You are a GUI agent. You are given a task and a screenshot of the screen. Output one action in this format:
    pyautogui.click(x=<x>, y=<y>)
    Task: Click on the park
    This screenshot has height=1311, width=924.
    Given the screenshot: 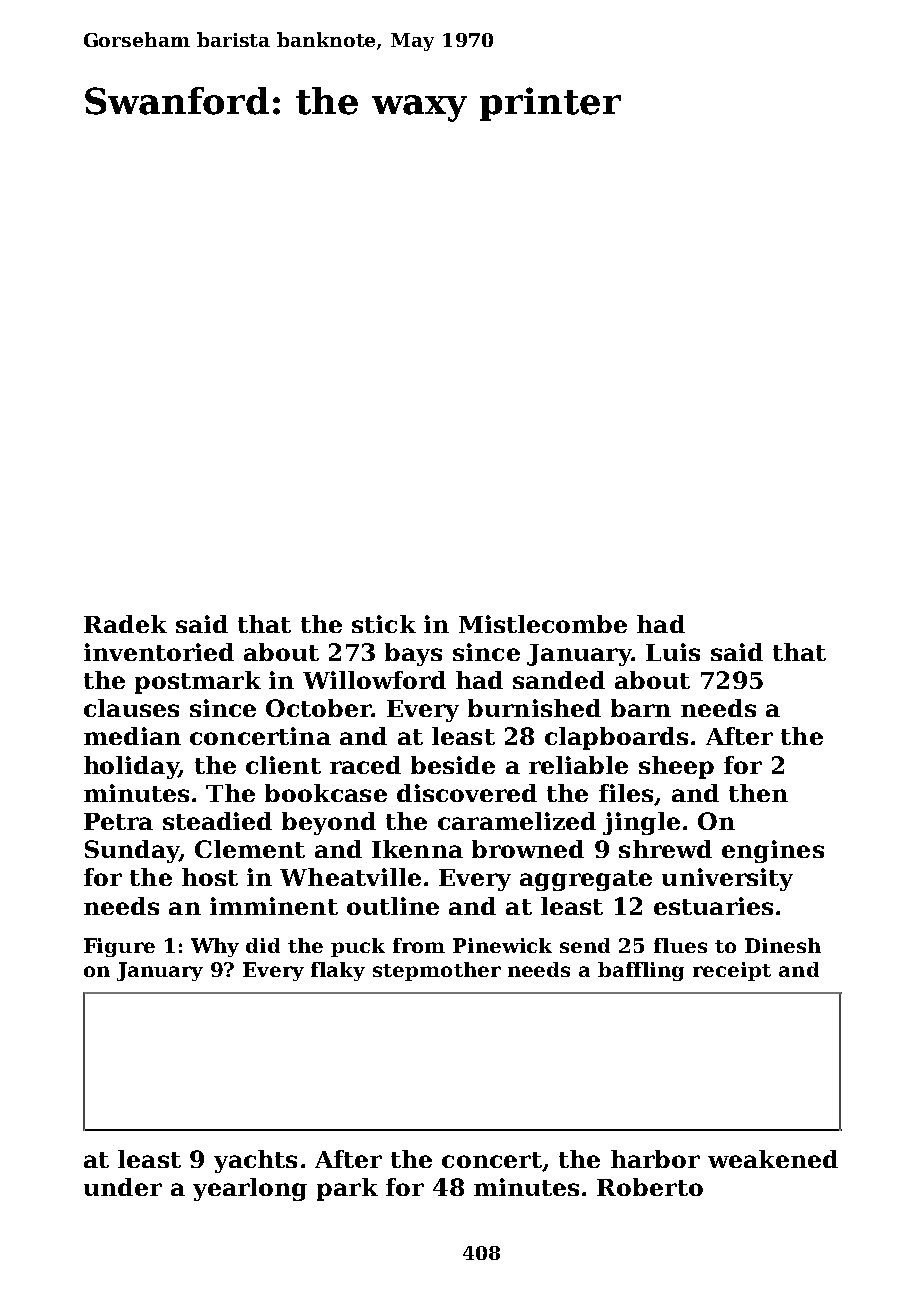 What is the action you would take?
    pyautogui.click(x=347, y=1189)
